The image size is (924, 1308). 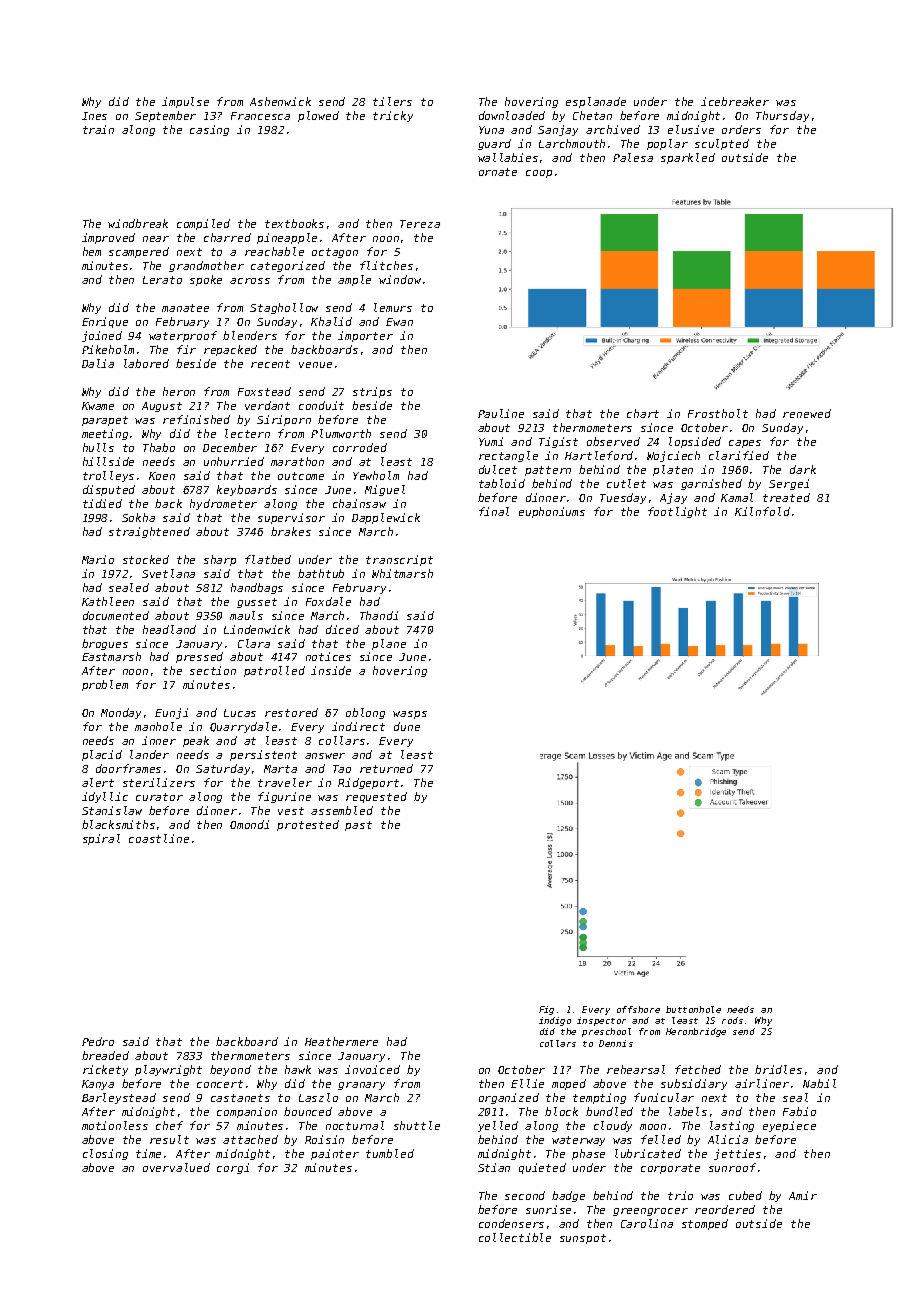 I want to click on supervisor, so click(x=291, y=518).
